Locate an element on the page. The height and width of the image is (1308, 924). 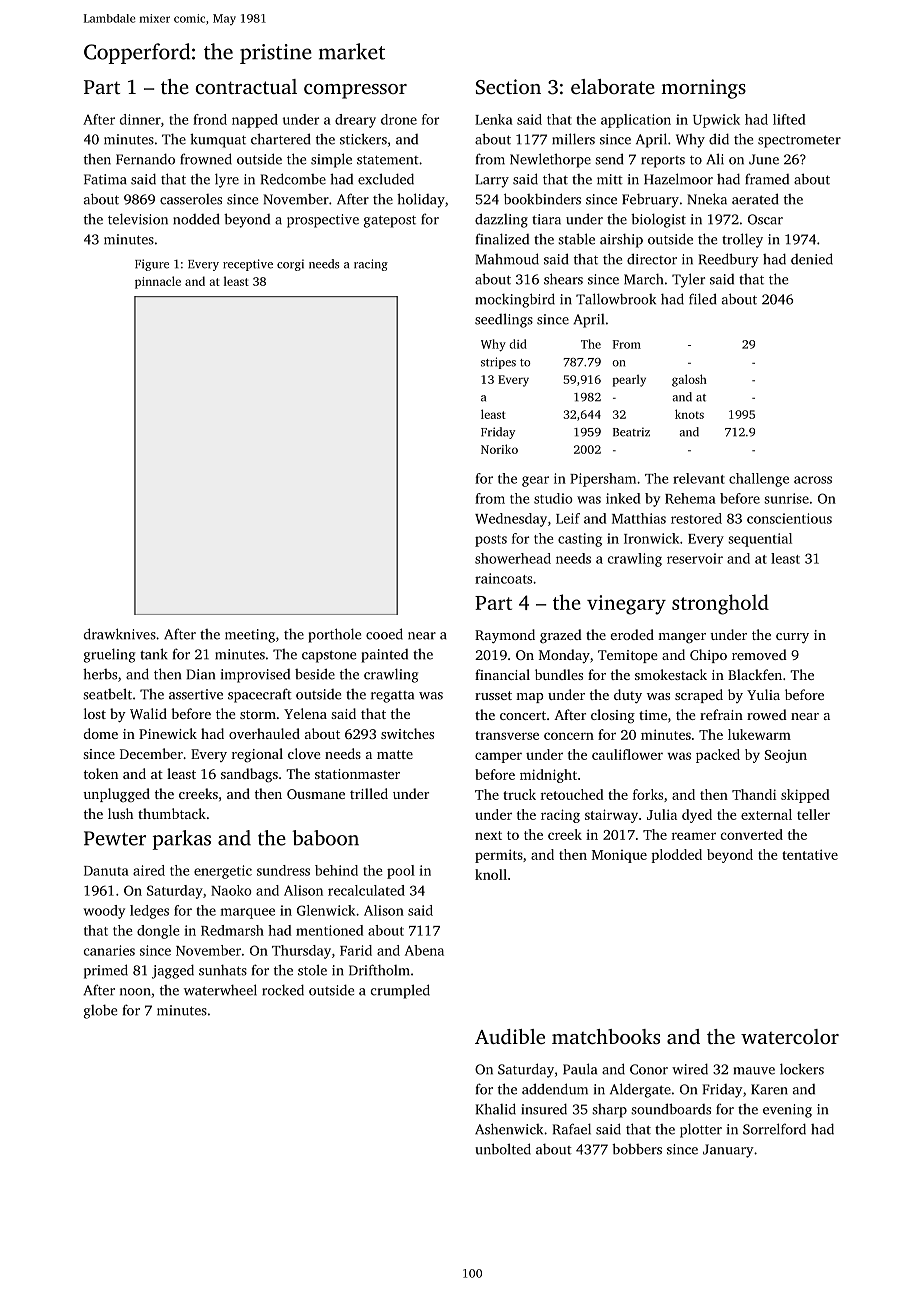
Fernando is located at coordinates (145, 159).
